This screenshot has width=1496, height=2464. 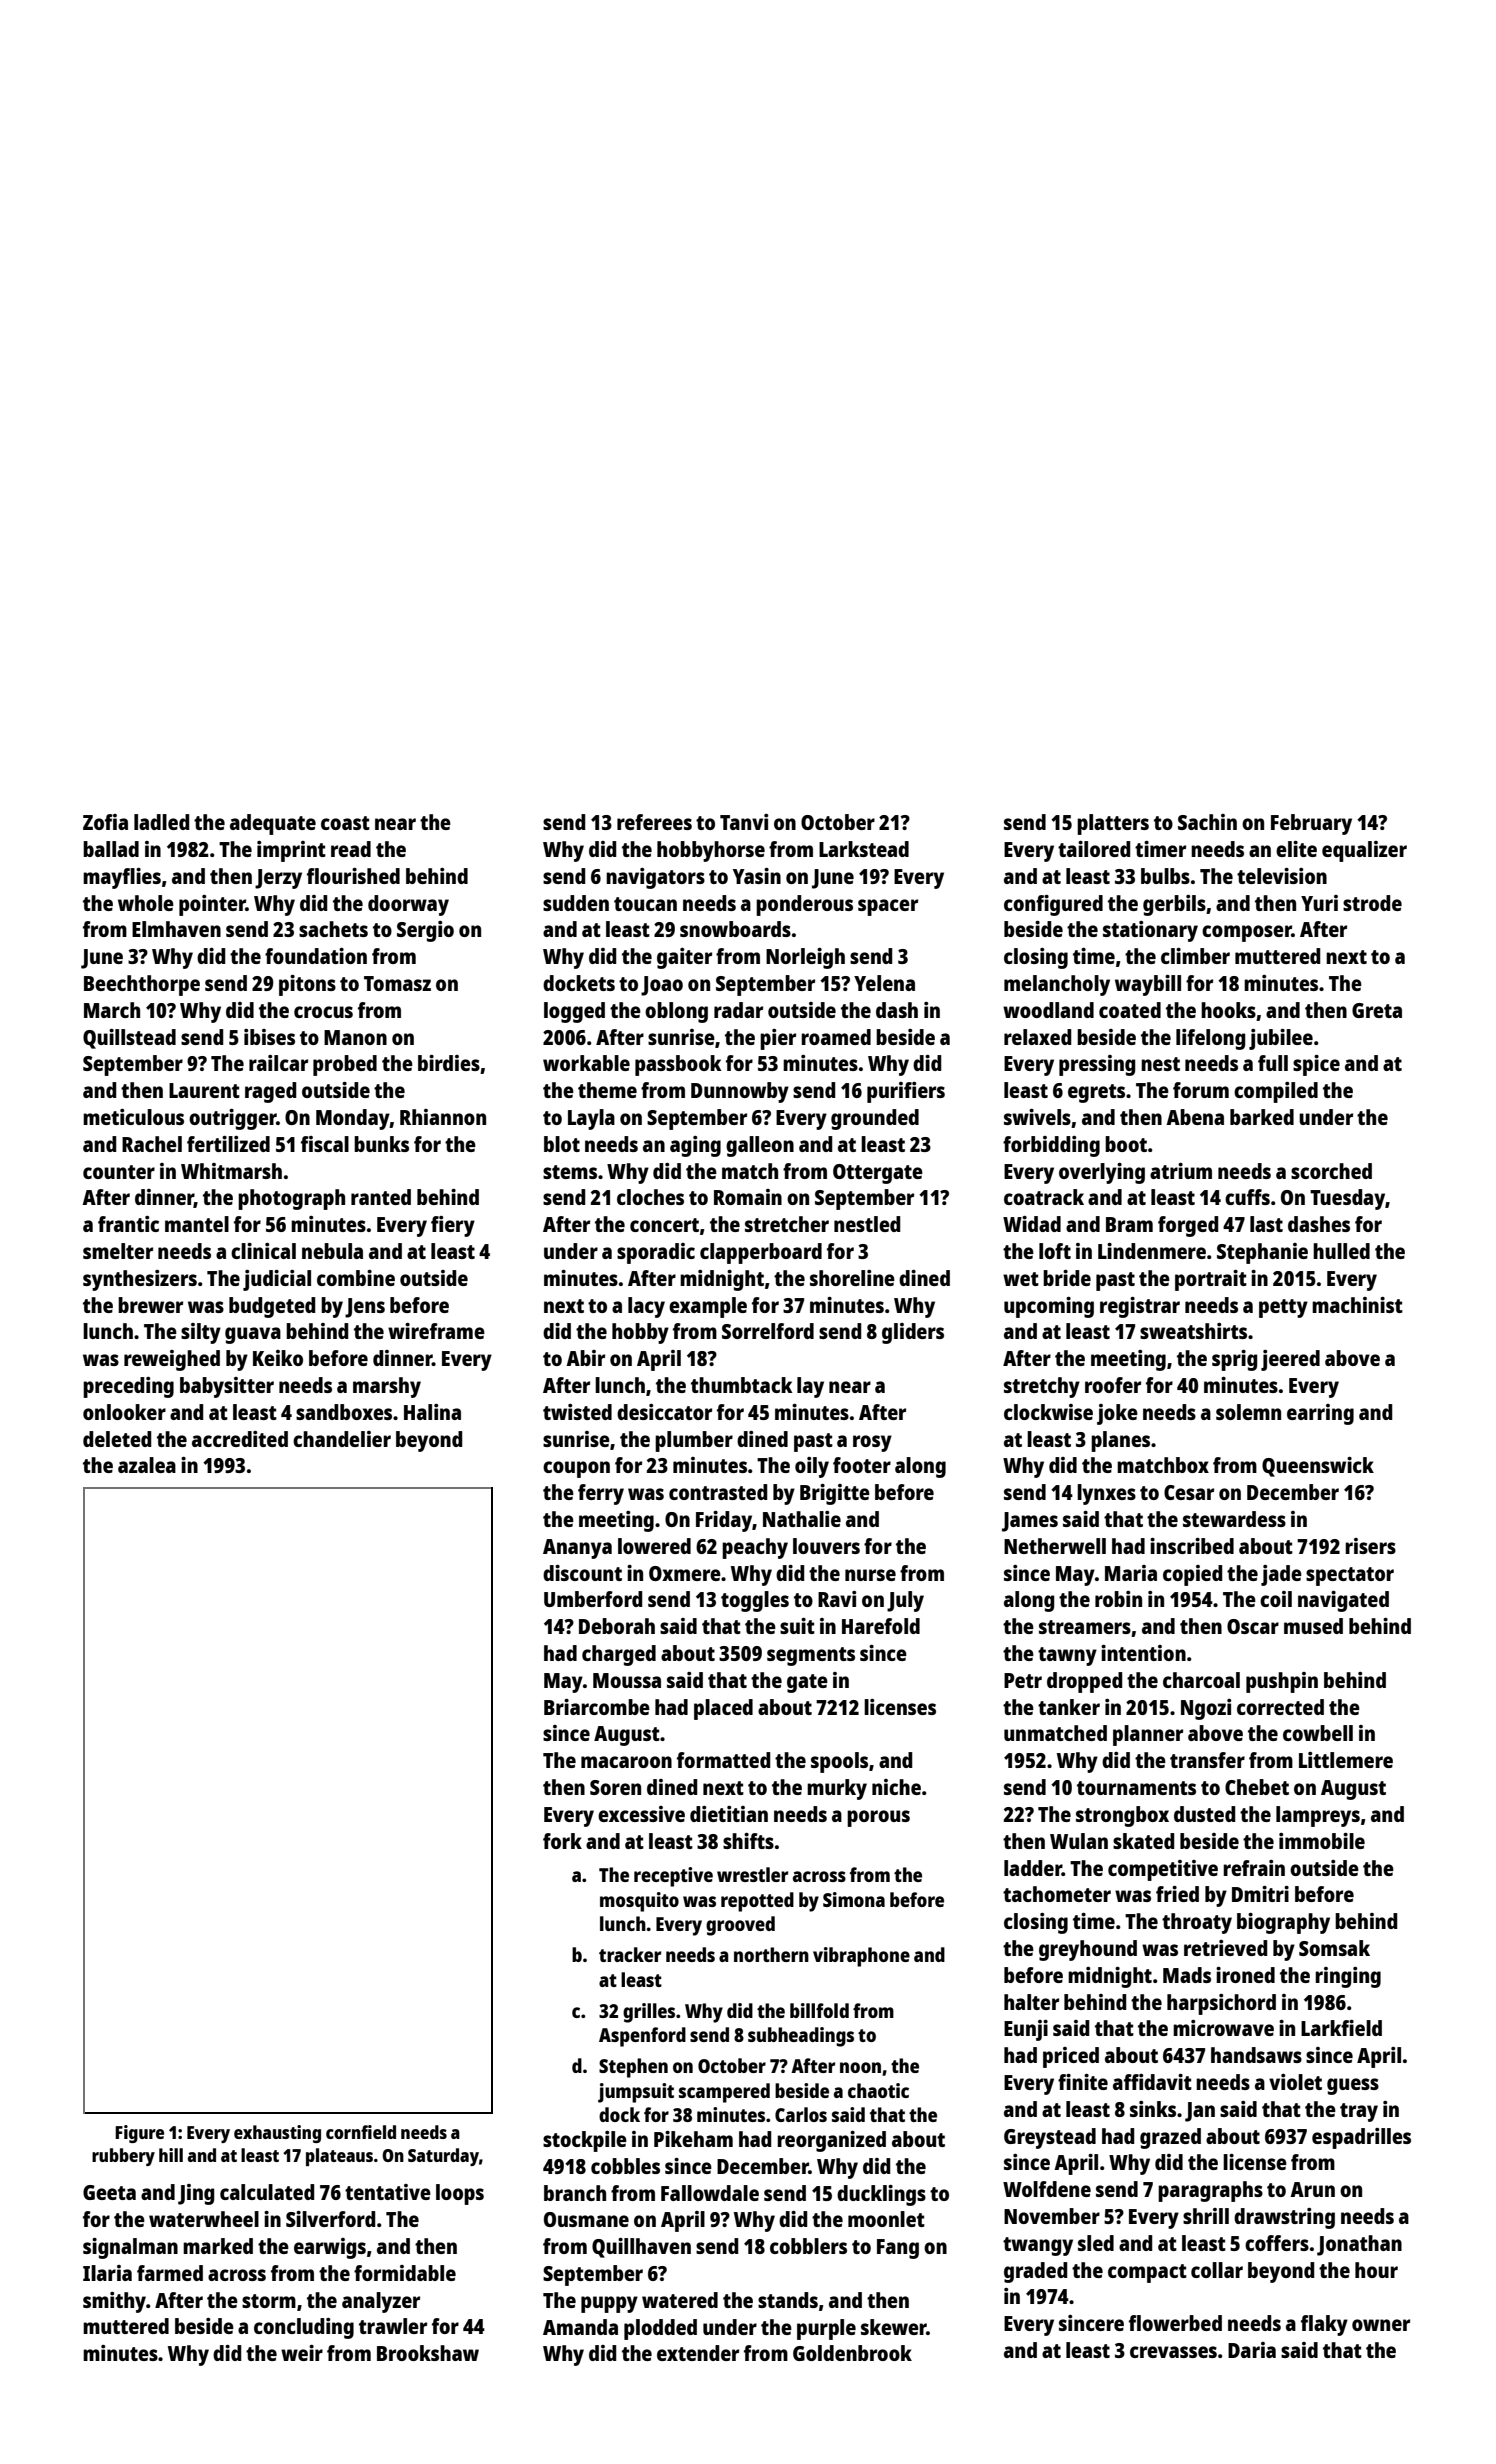 What do you see at coordinates (698, 2353) in the screenshot?
I see `extender` at bounding box center [698, 2353].
